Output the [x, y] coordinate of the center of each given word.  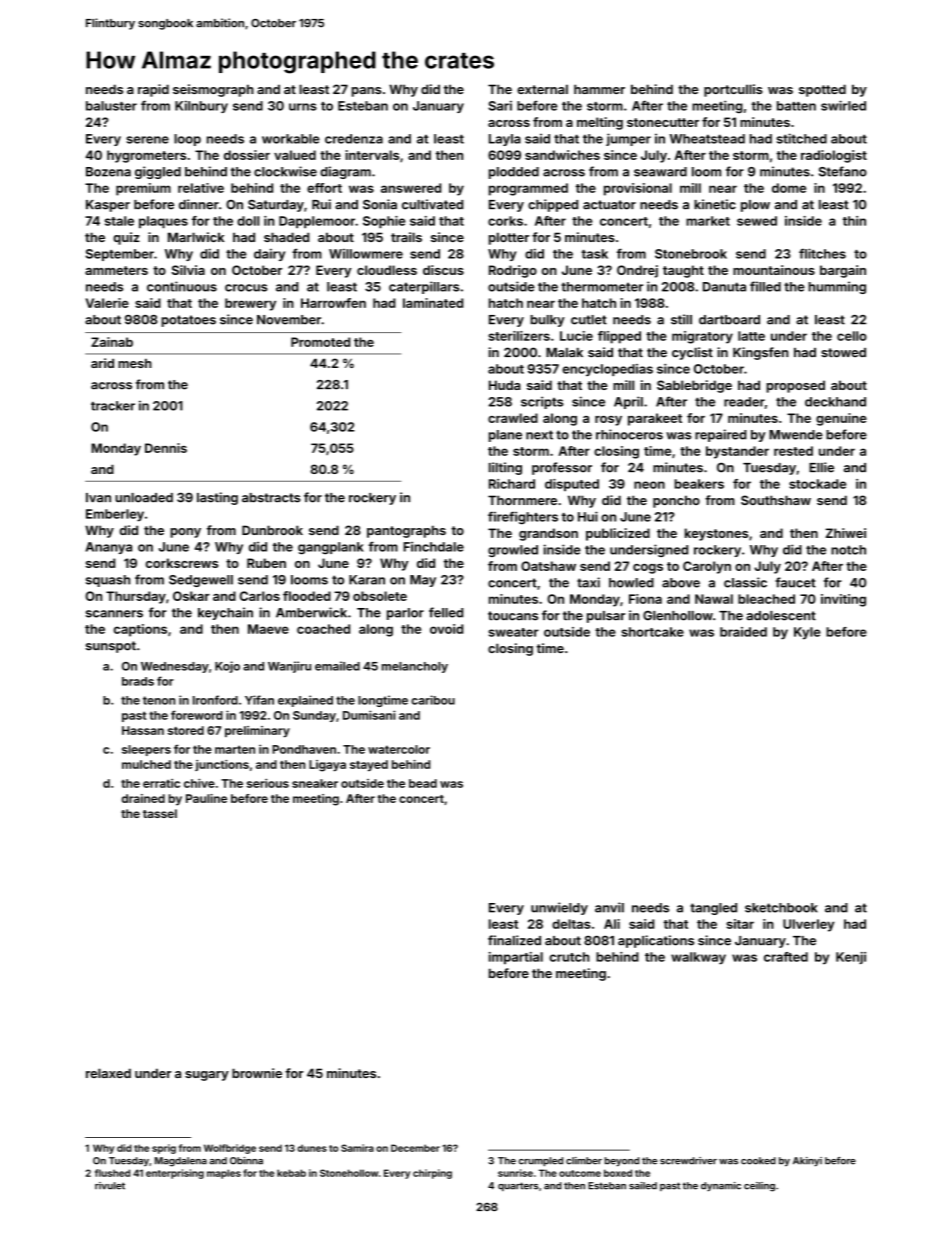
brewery [250, 304]
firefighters [523, 518]
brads [138, 681]
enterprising [175, 1174]
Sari [500, 106]
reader [744, 402]
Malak [564, 352]
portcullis [733, 90]
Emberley [115, 515]
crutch [569, 957]
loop [187, 140]
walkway [698, 958]
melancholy [415, 667]
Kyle [807, 633]
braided [743, 632]
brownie [257, 1073]
